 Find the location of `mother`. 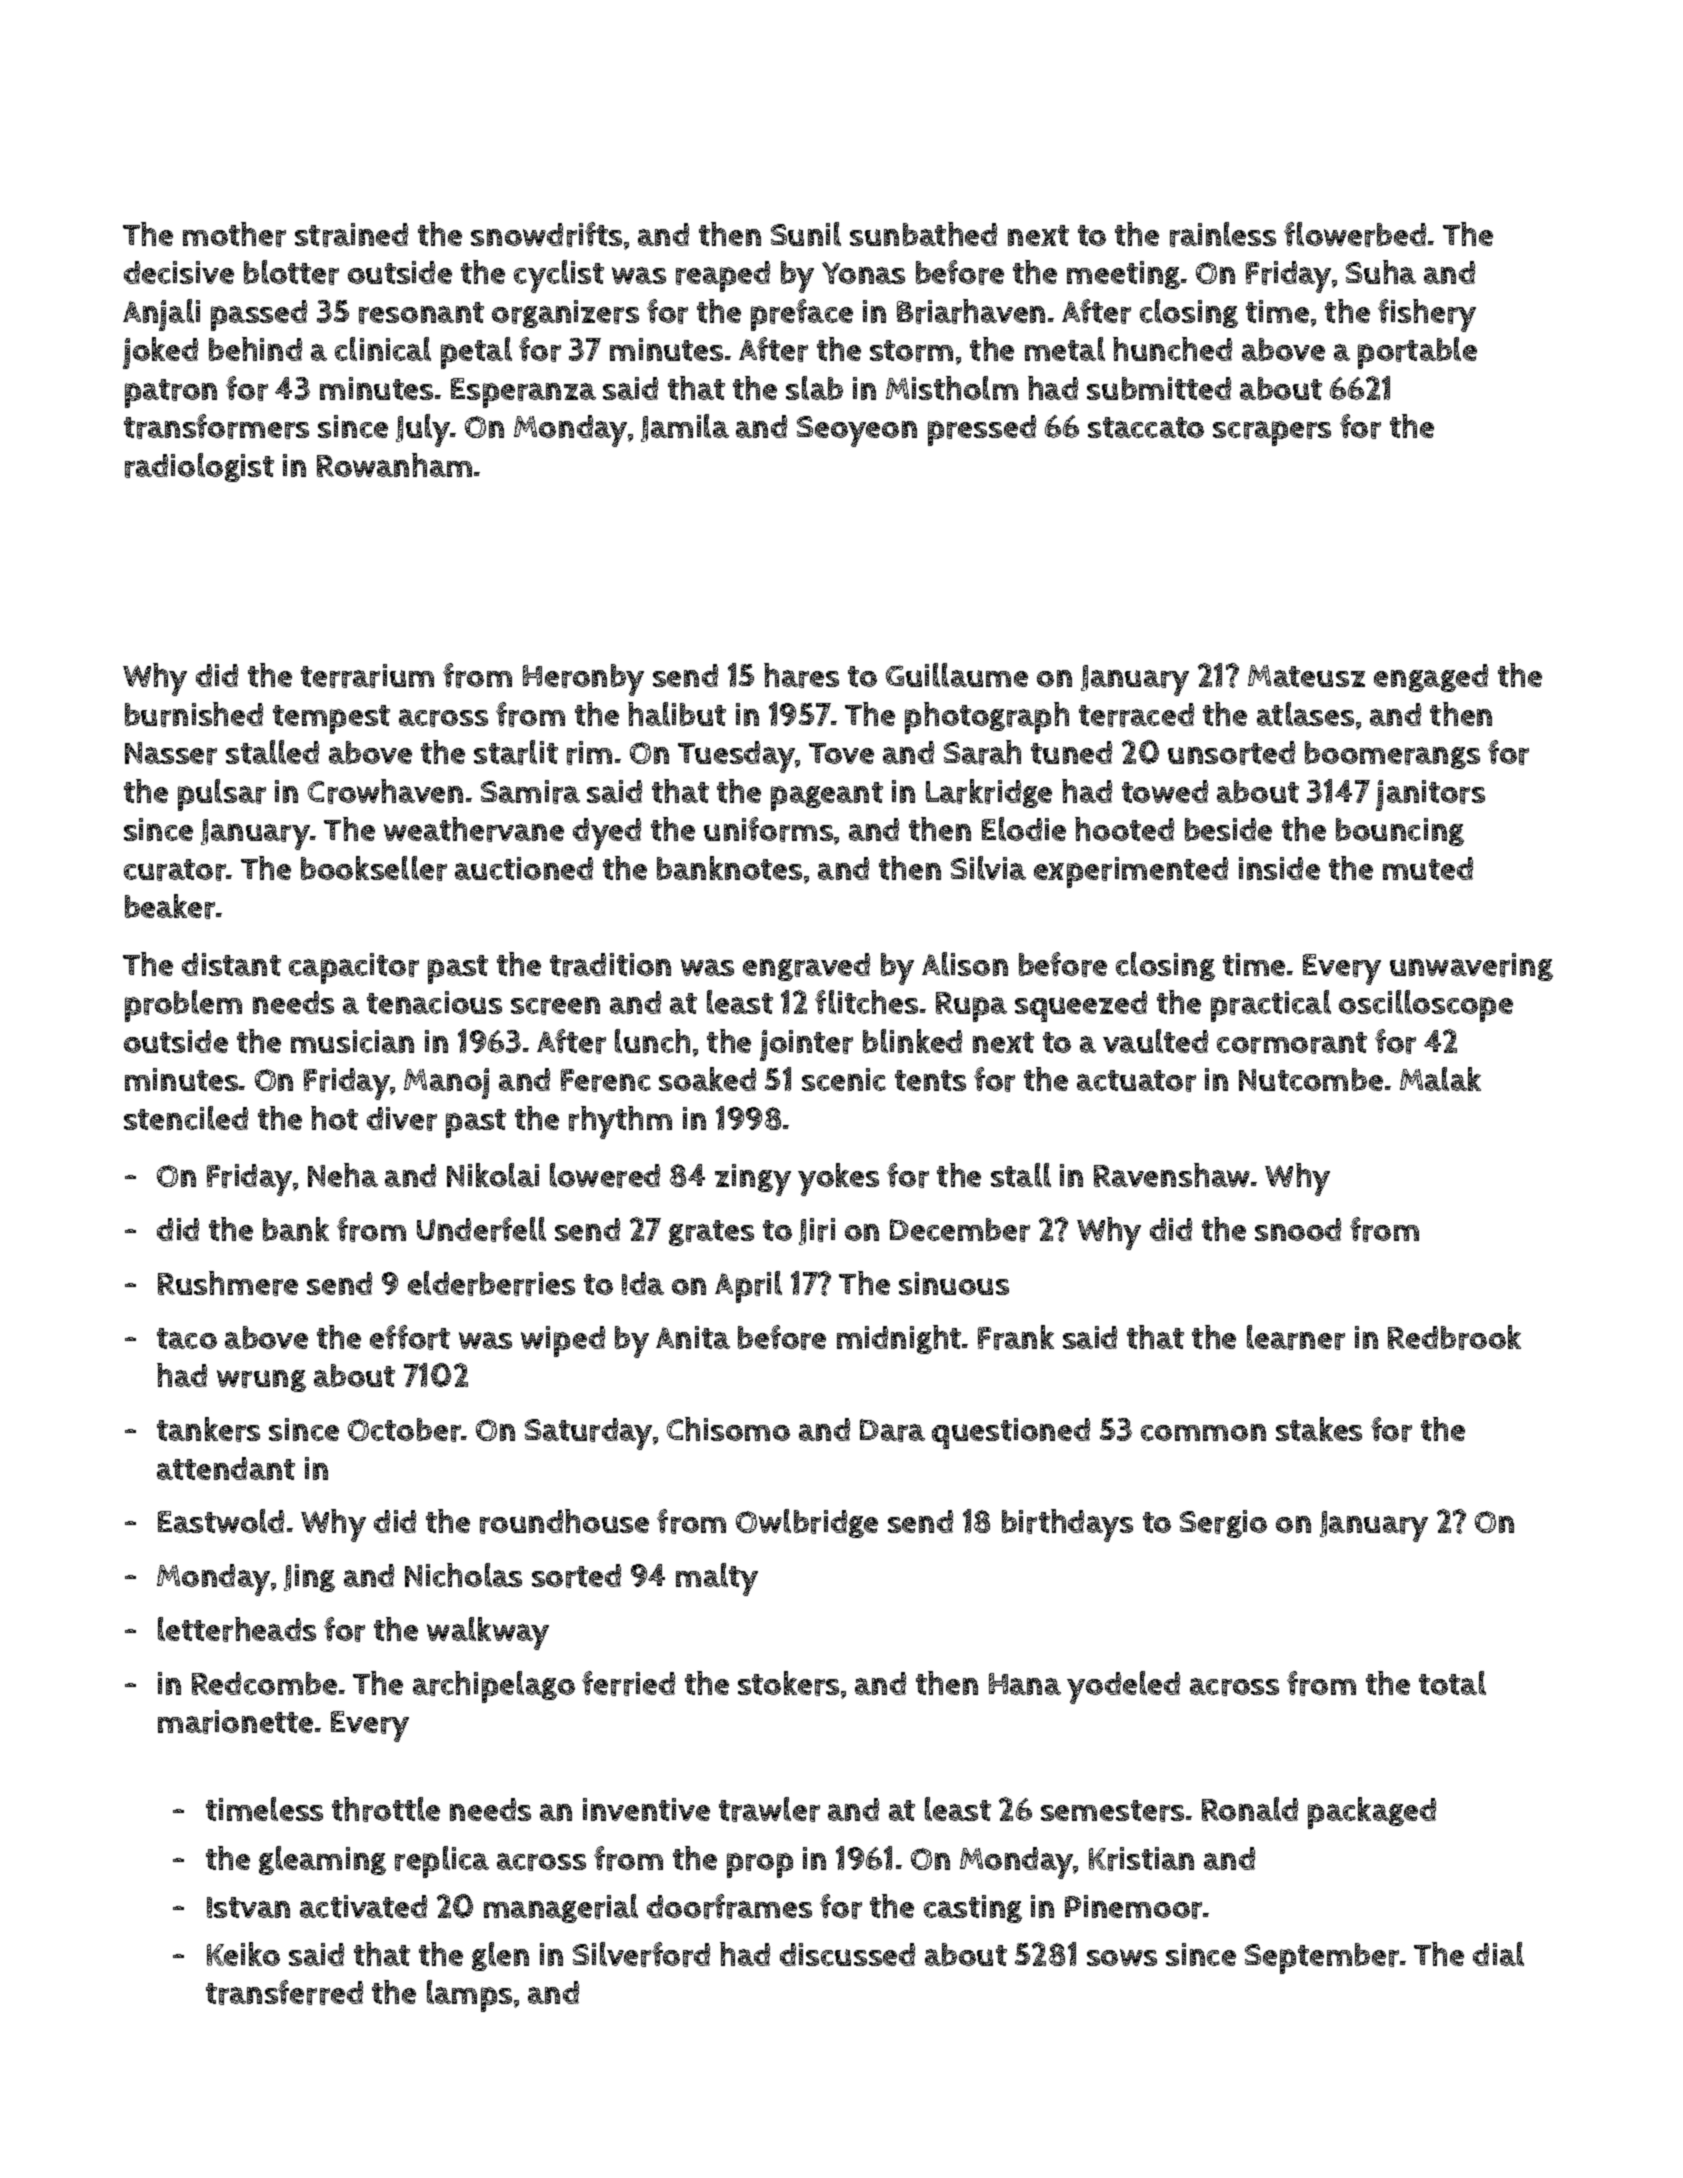

mother is located at coordinates (234, 234).
